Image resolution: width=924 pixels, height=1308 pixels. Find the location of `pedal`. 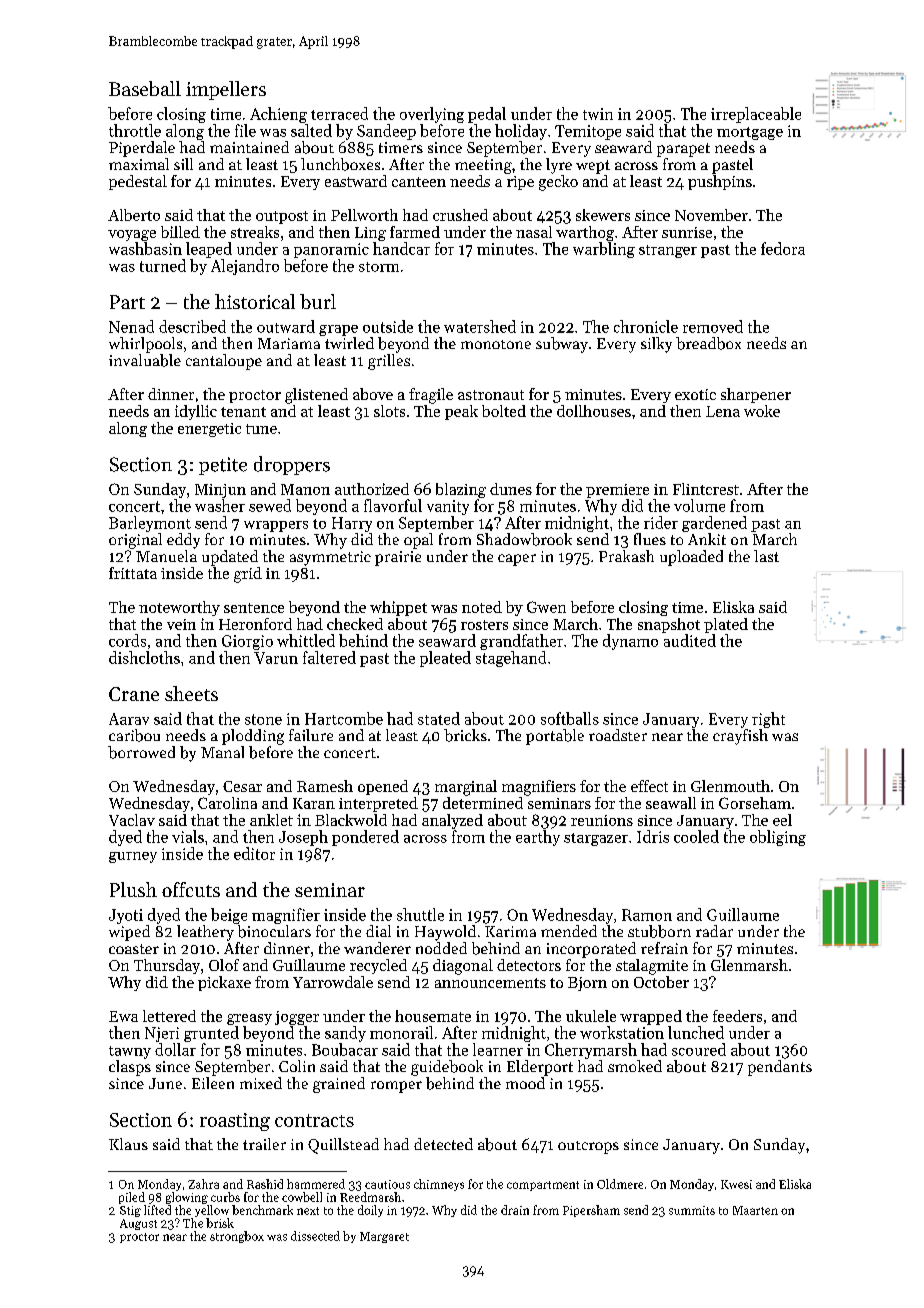

pedal is located at coordinates (487, 115).
